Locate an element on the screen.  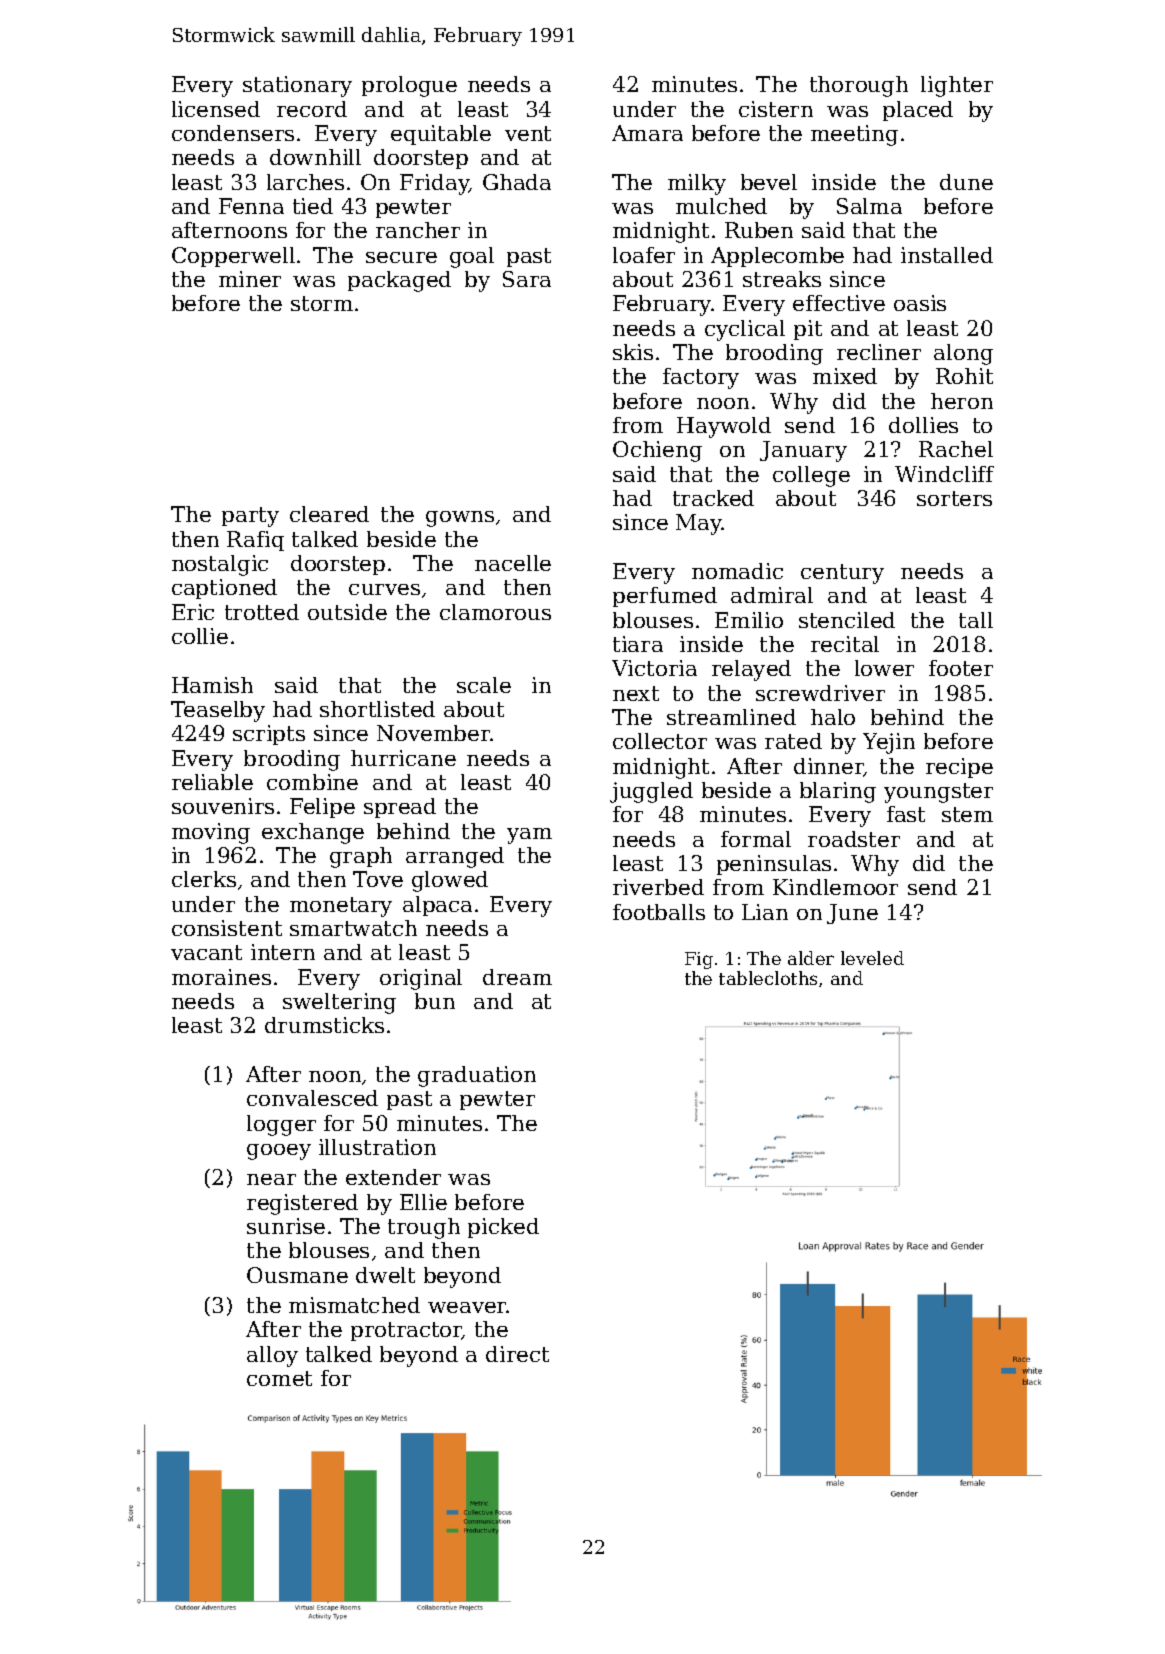
leveled is located at coordinates (872, 958).
